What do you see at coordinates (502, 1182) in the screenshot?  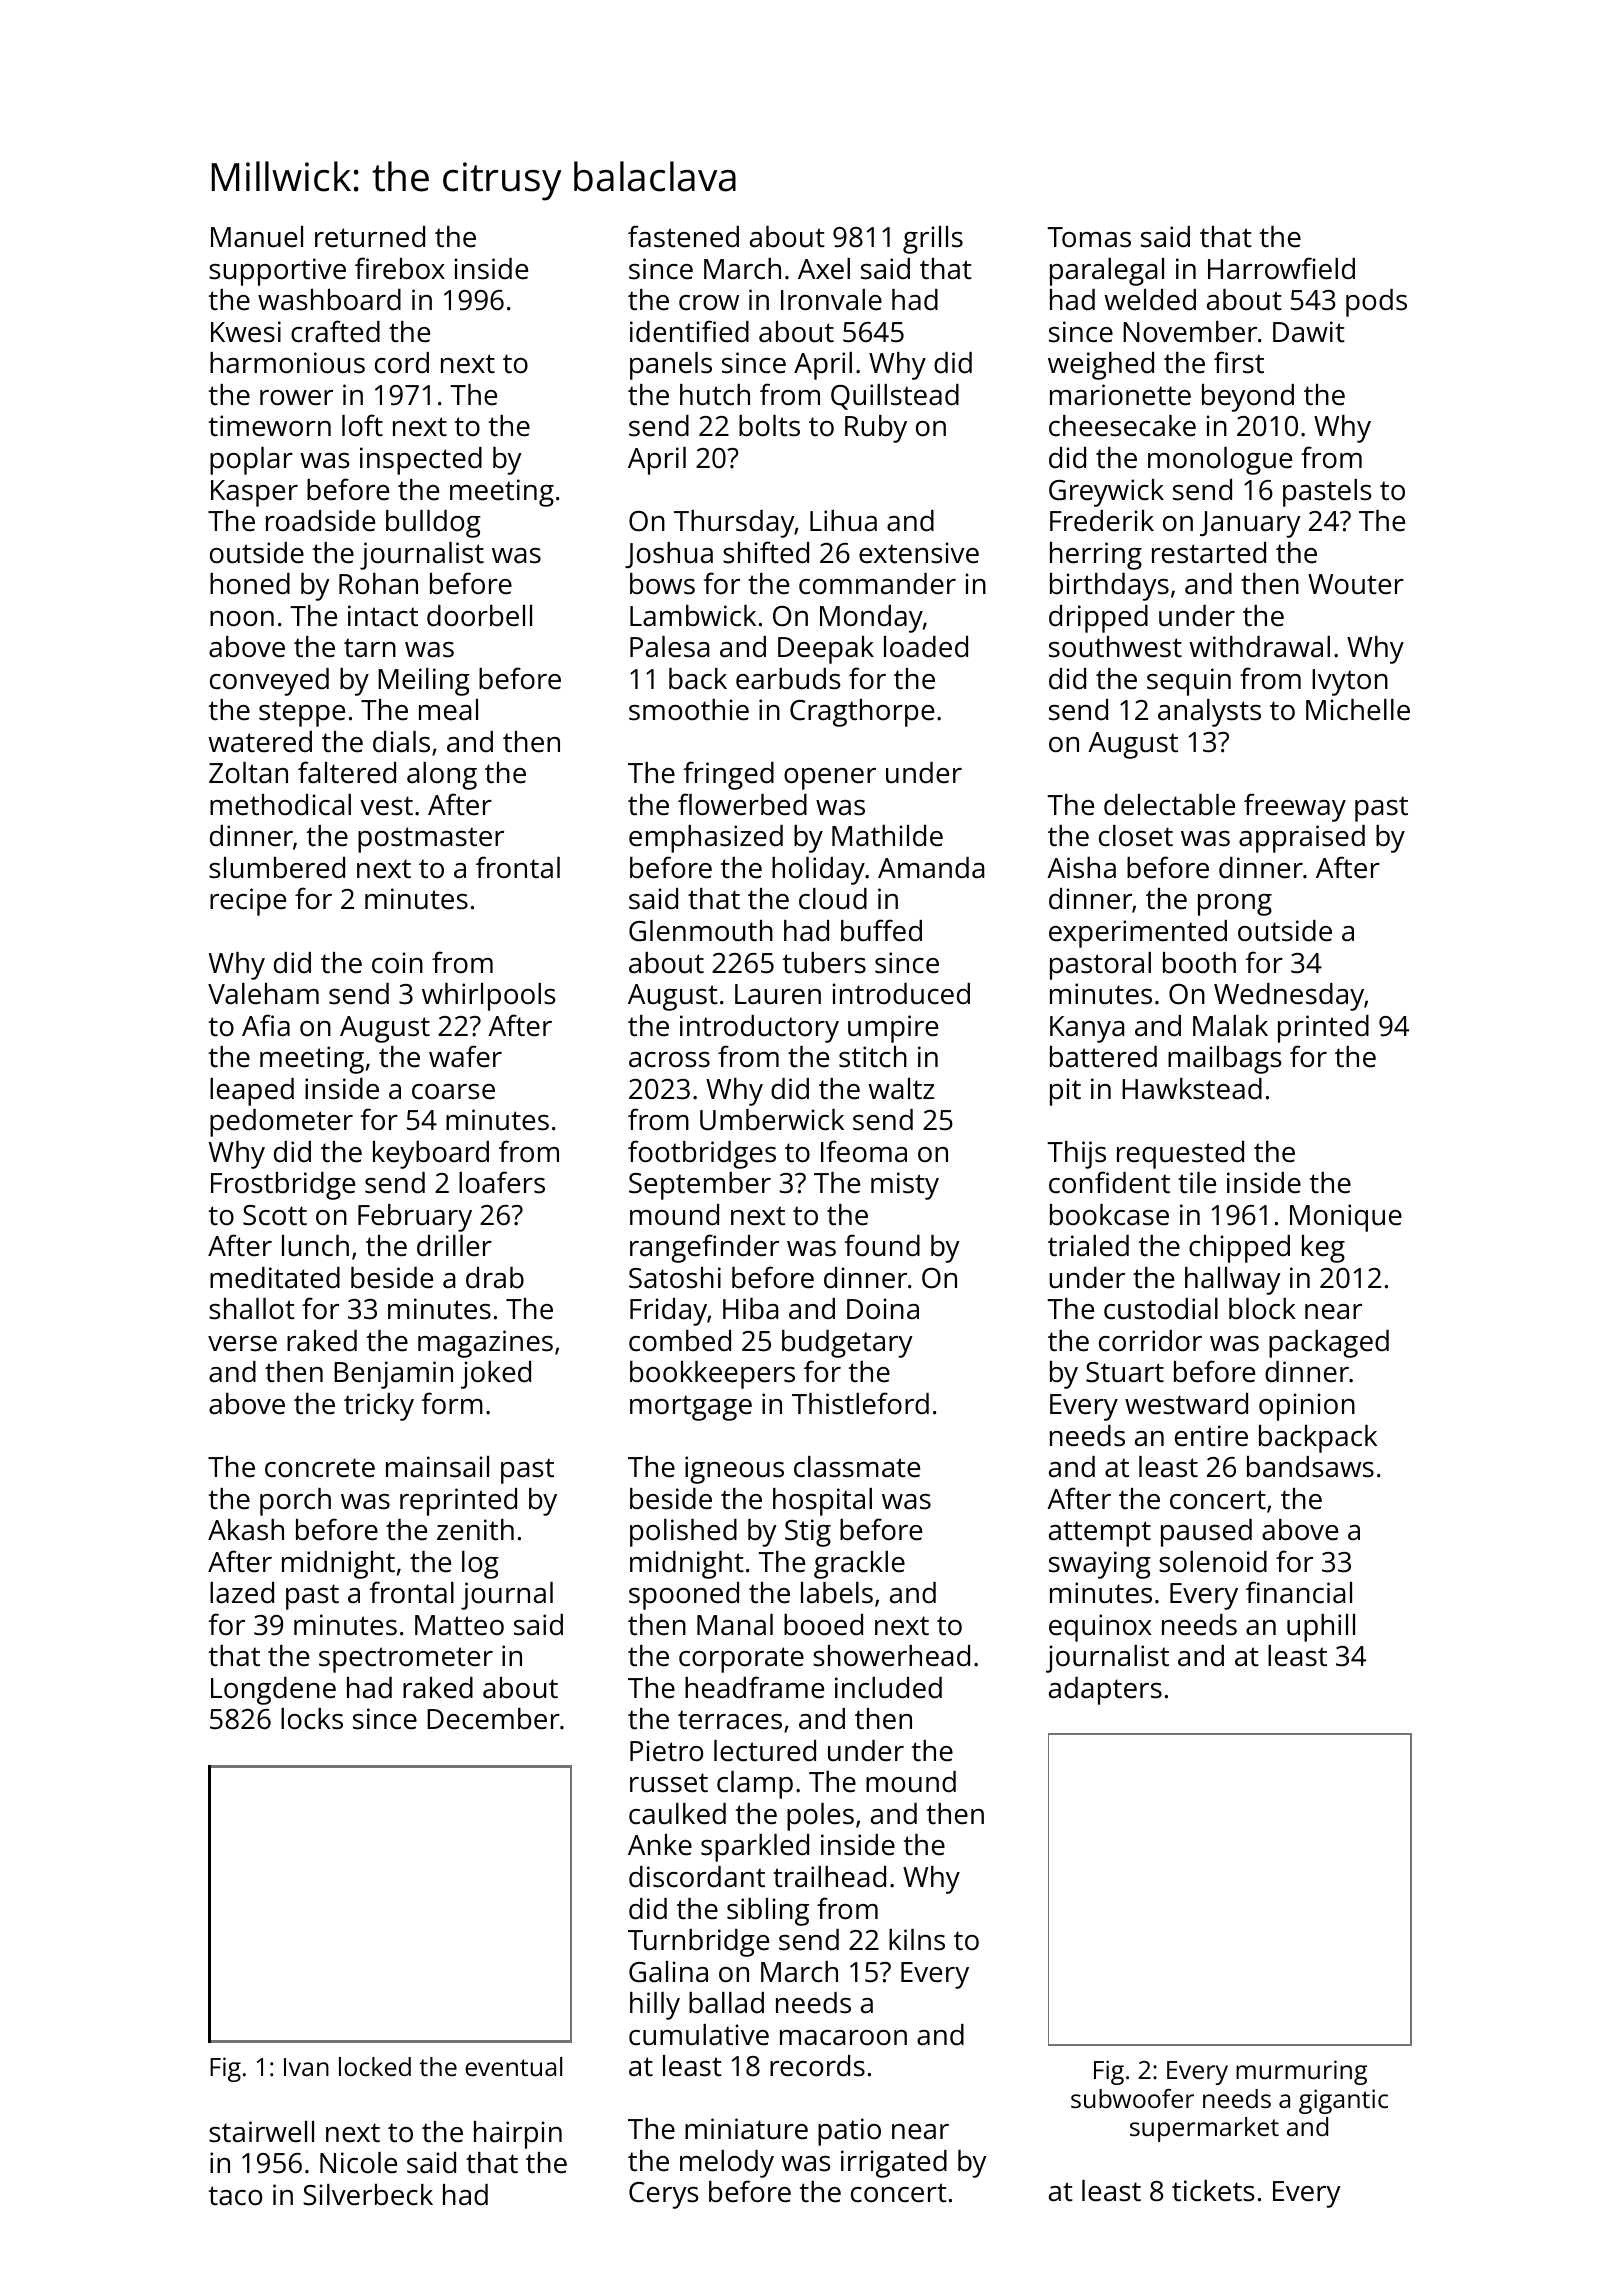 I see `loafers` at bounding box center [502, 1182].
